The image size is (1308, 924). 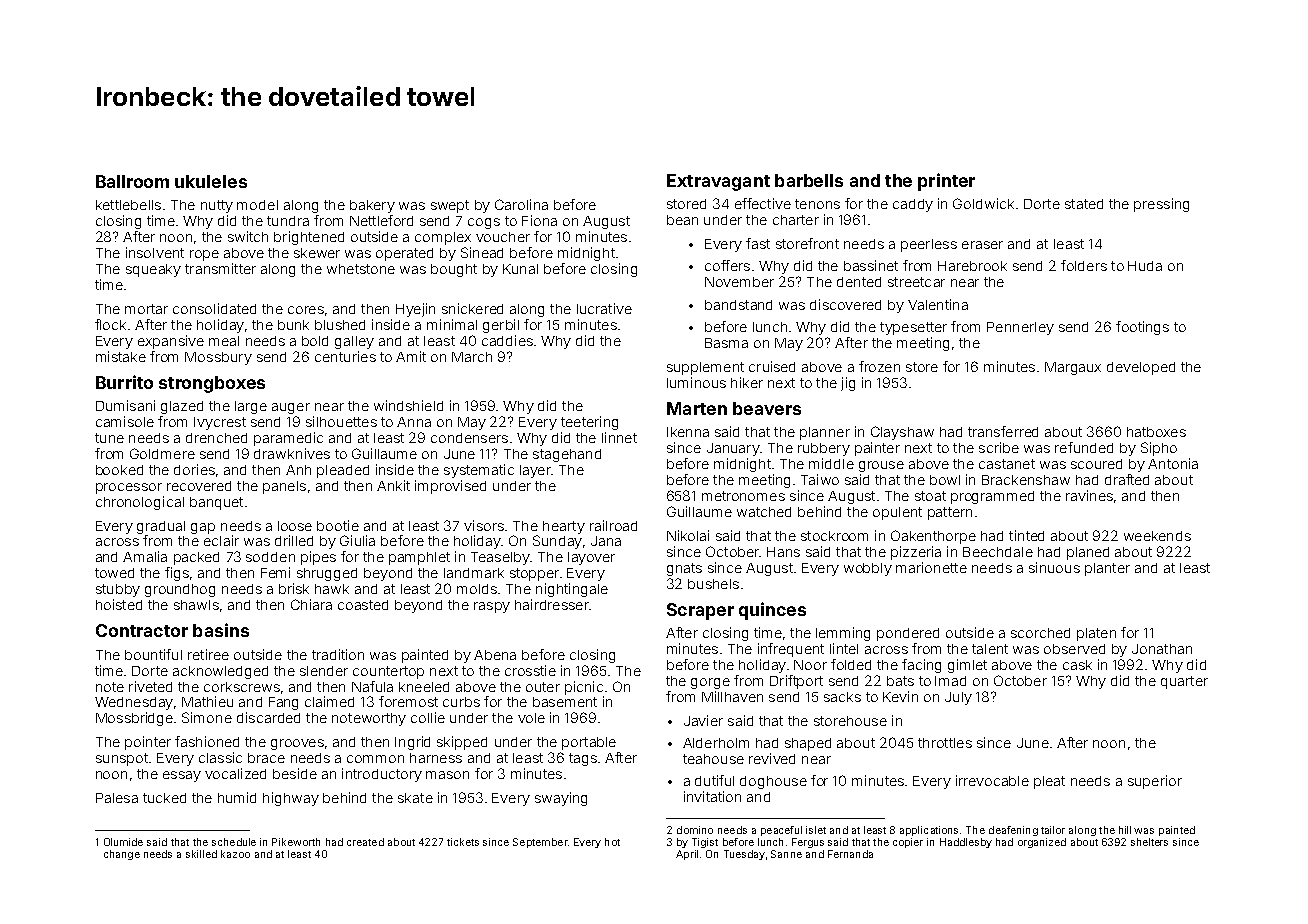 What do you see at coordinates (967, 666) in the image?
I see `gimlet` at bounding box center [967, 666].
